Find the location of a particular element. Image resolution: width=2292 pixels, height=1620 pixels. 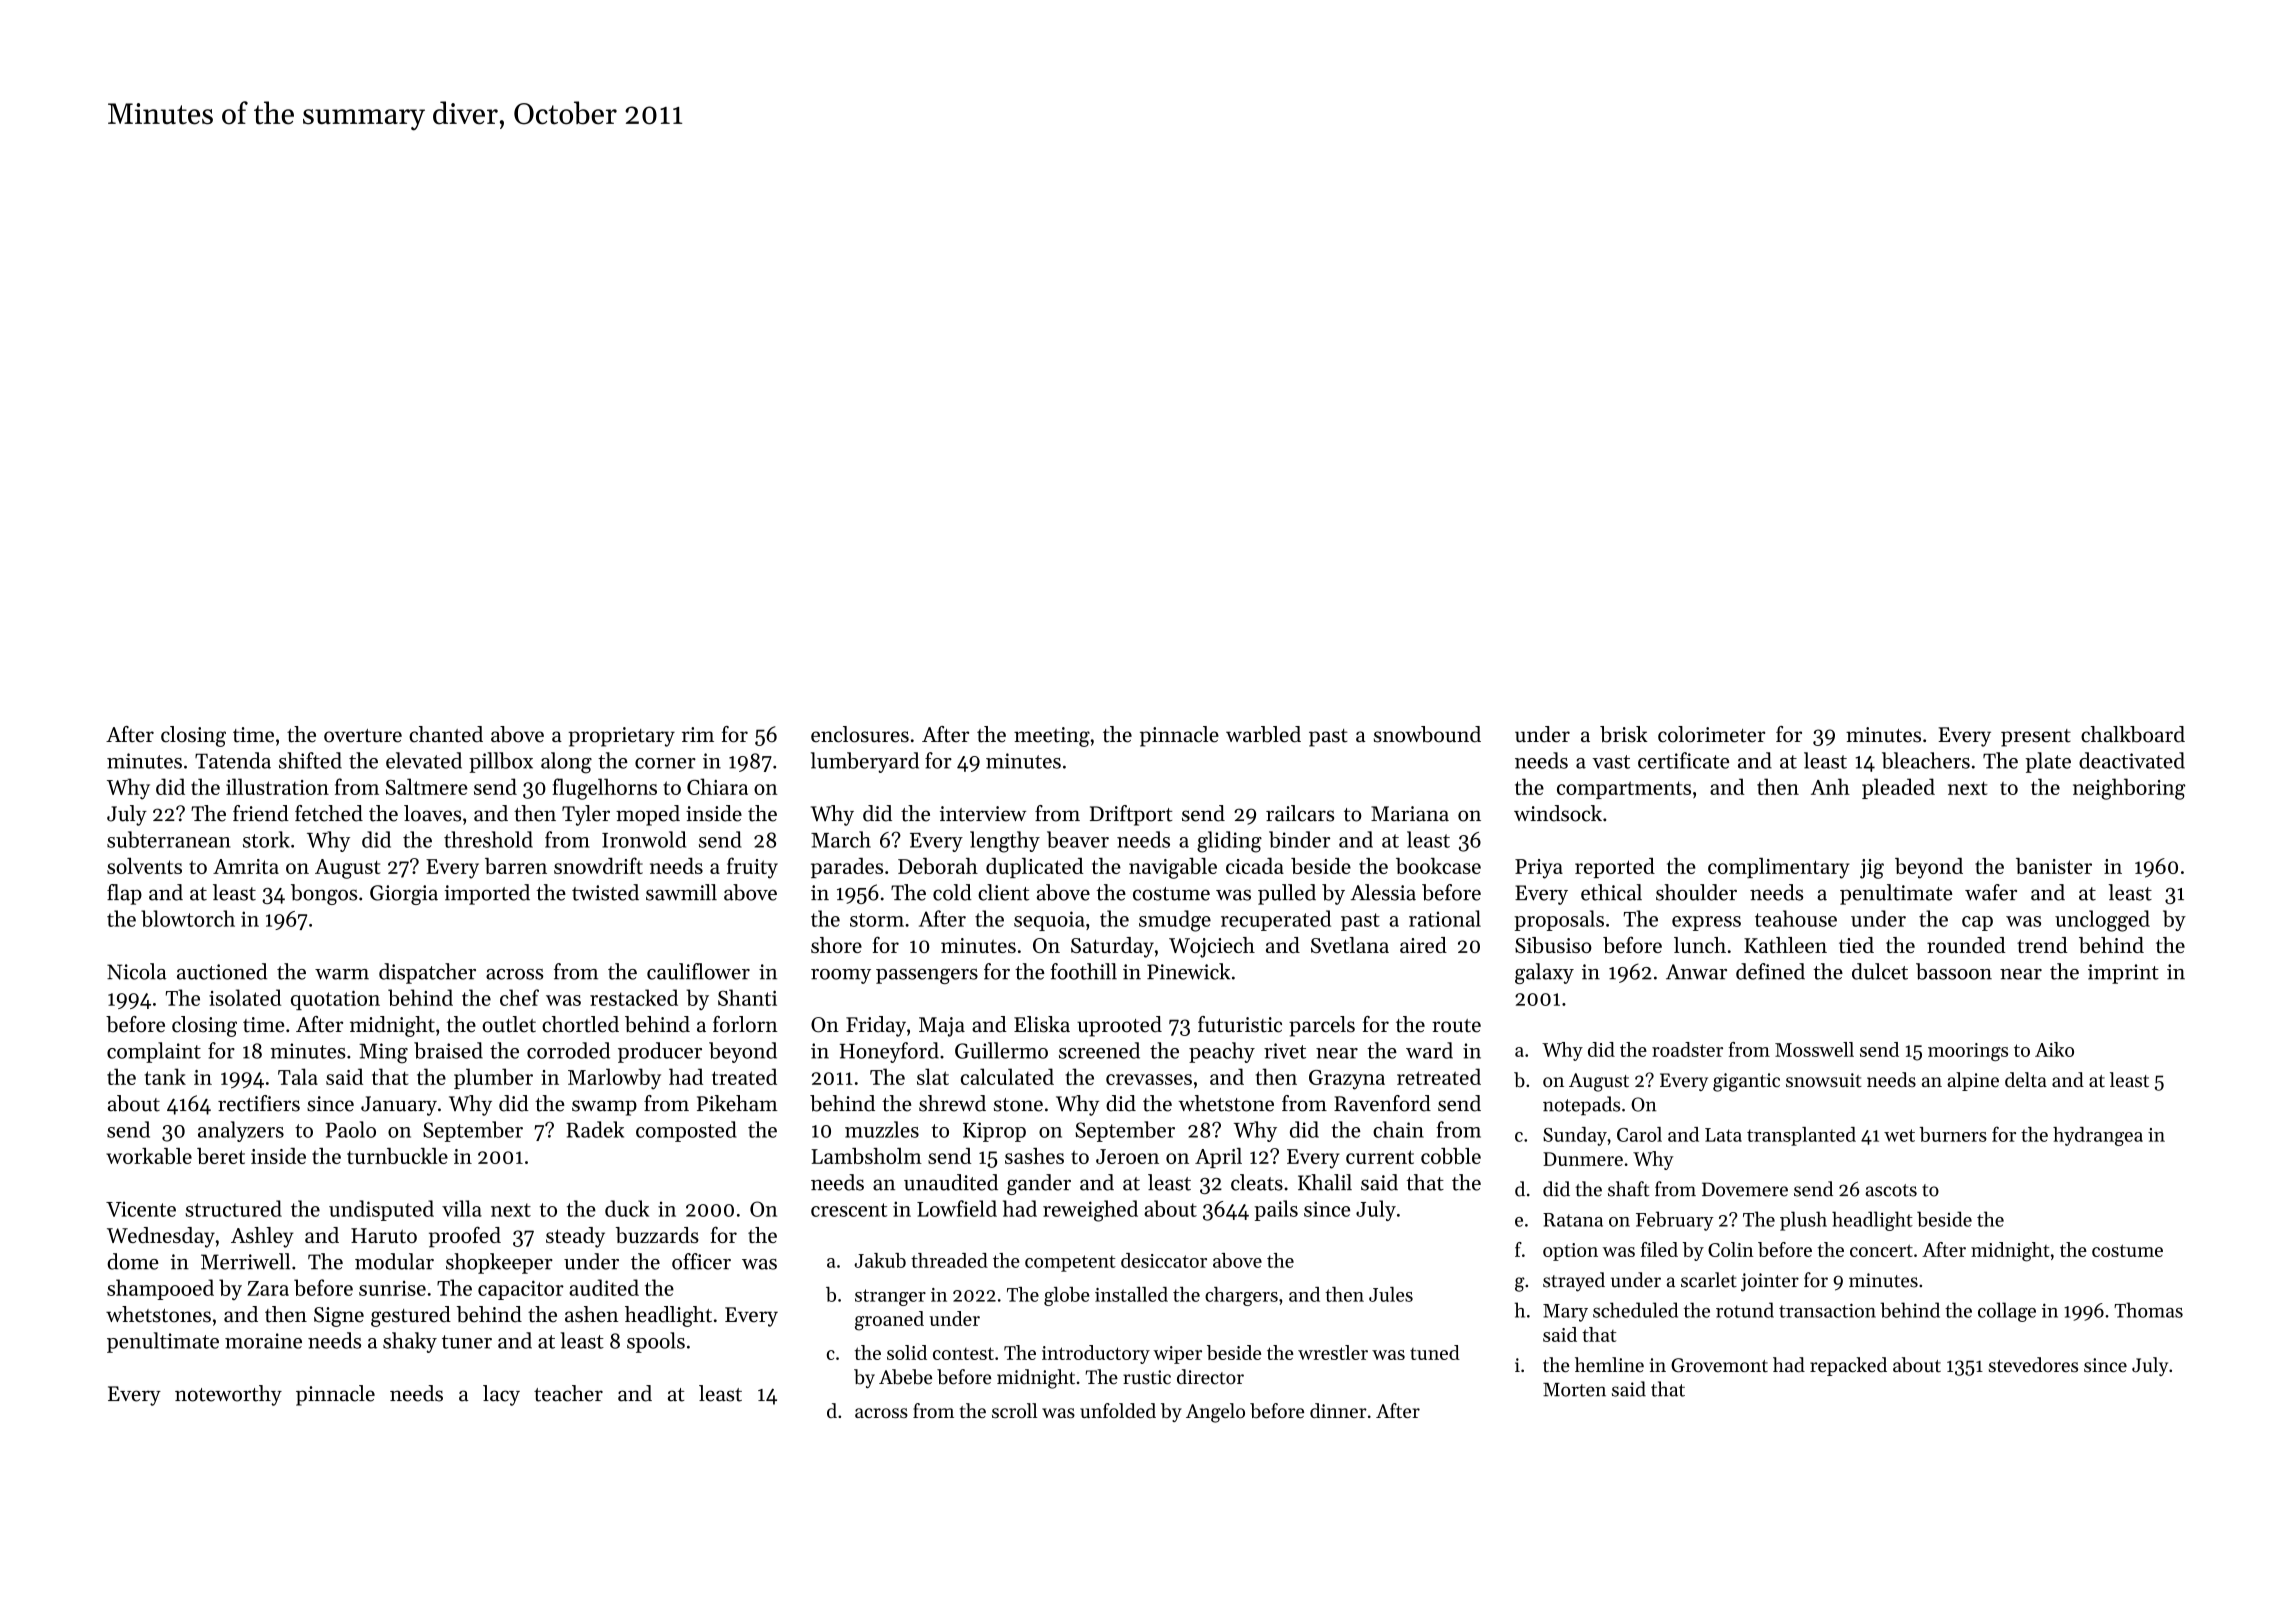

rustic is located at coordinates (1147, 1377).
